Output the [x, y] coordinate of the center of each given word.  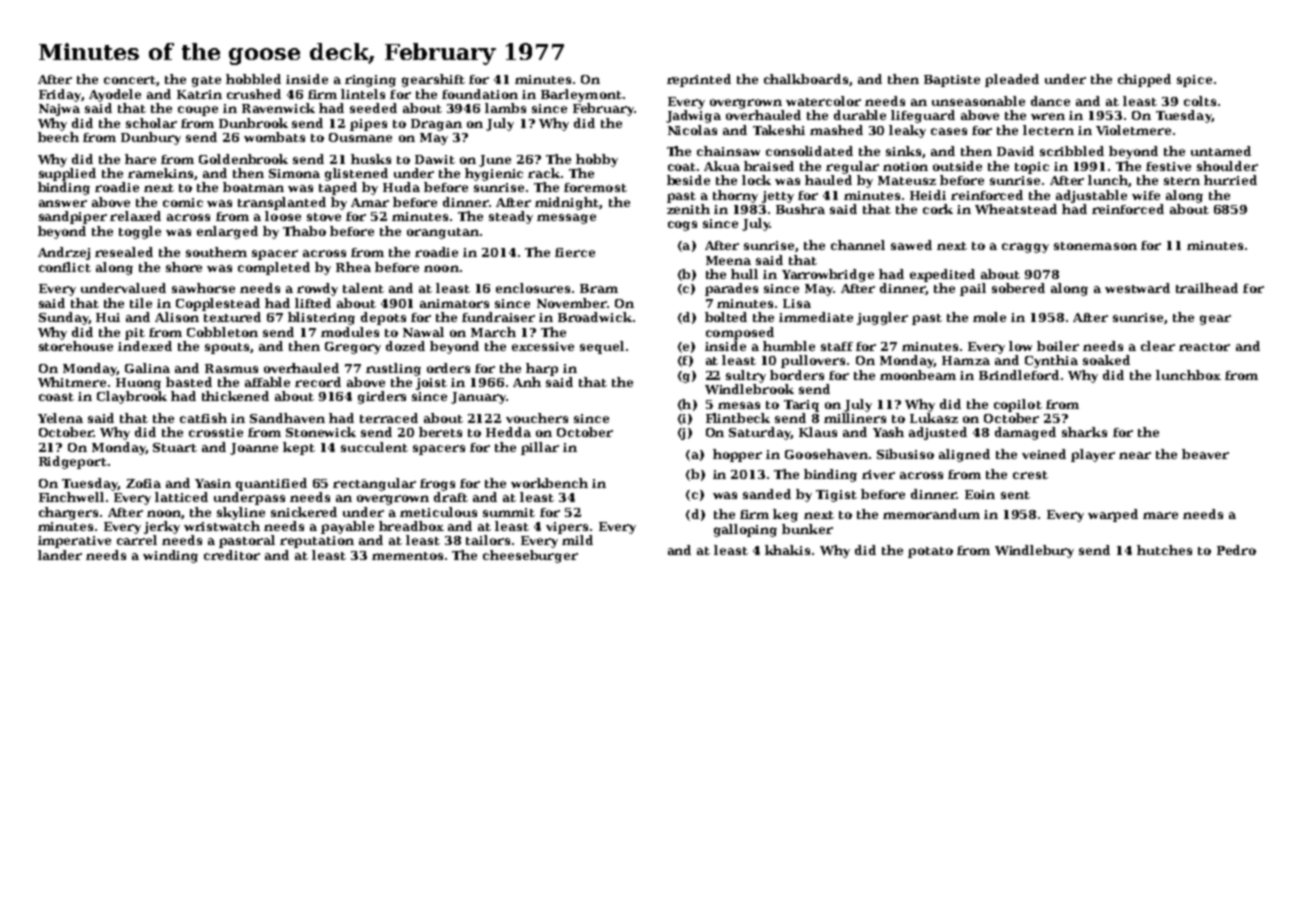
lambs [505, 108]
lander [60, 555]
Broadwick [595, 317]
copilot [1018, 405]
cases [949, 131]
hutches [1164, 550]
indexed [145, 346]
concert [130, 81]
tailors [488, 540]
